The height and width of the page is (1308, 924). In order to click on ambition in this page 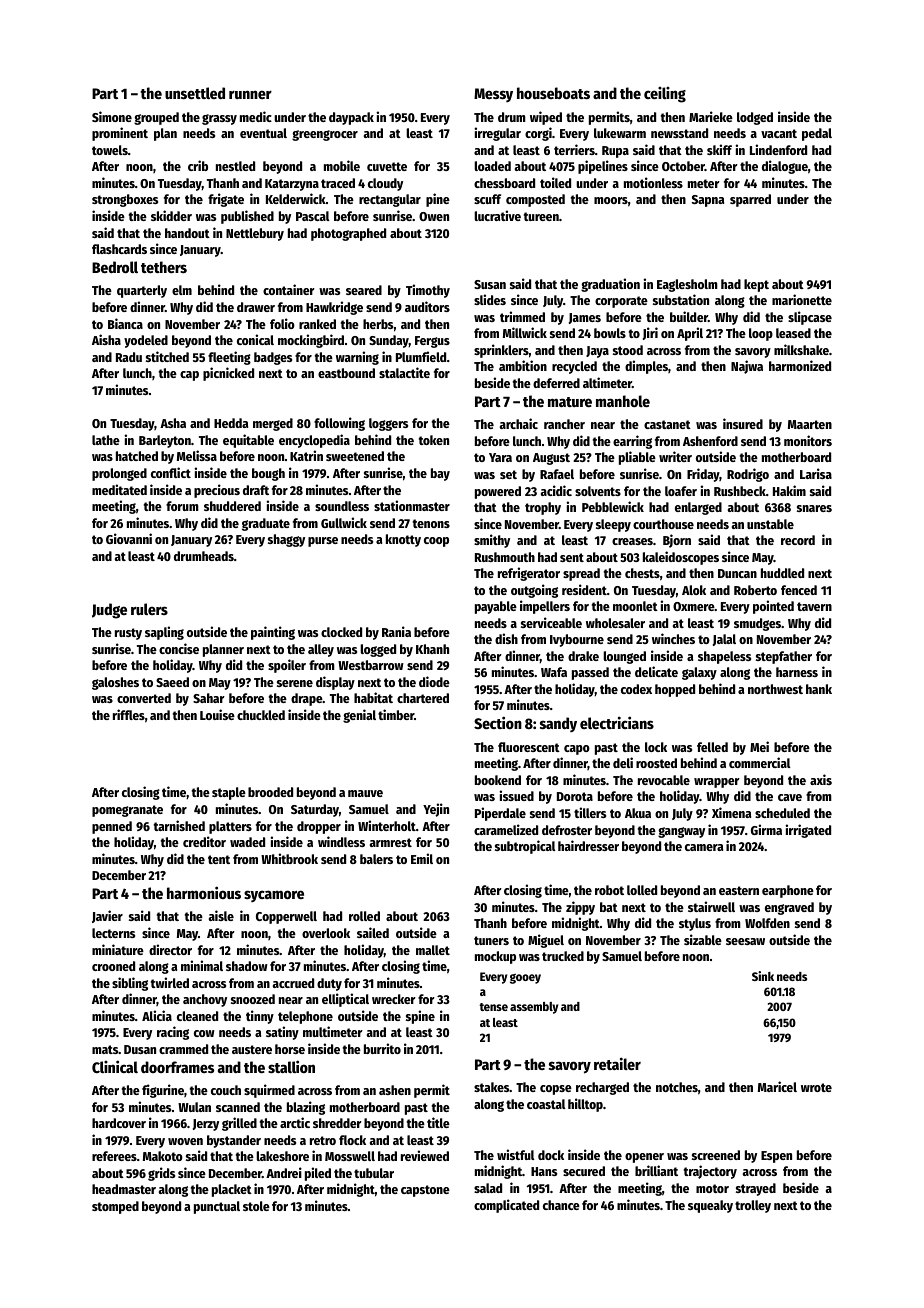, I will do `click(523, 365)`.
